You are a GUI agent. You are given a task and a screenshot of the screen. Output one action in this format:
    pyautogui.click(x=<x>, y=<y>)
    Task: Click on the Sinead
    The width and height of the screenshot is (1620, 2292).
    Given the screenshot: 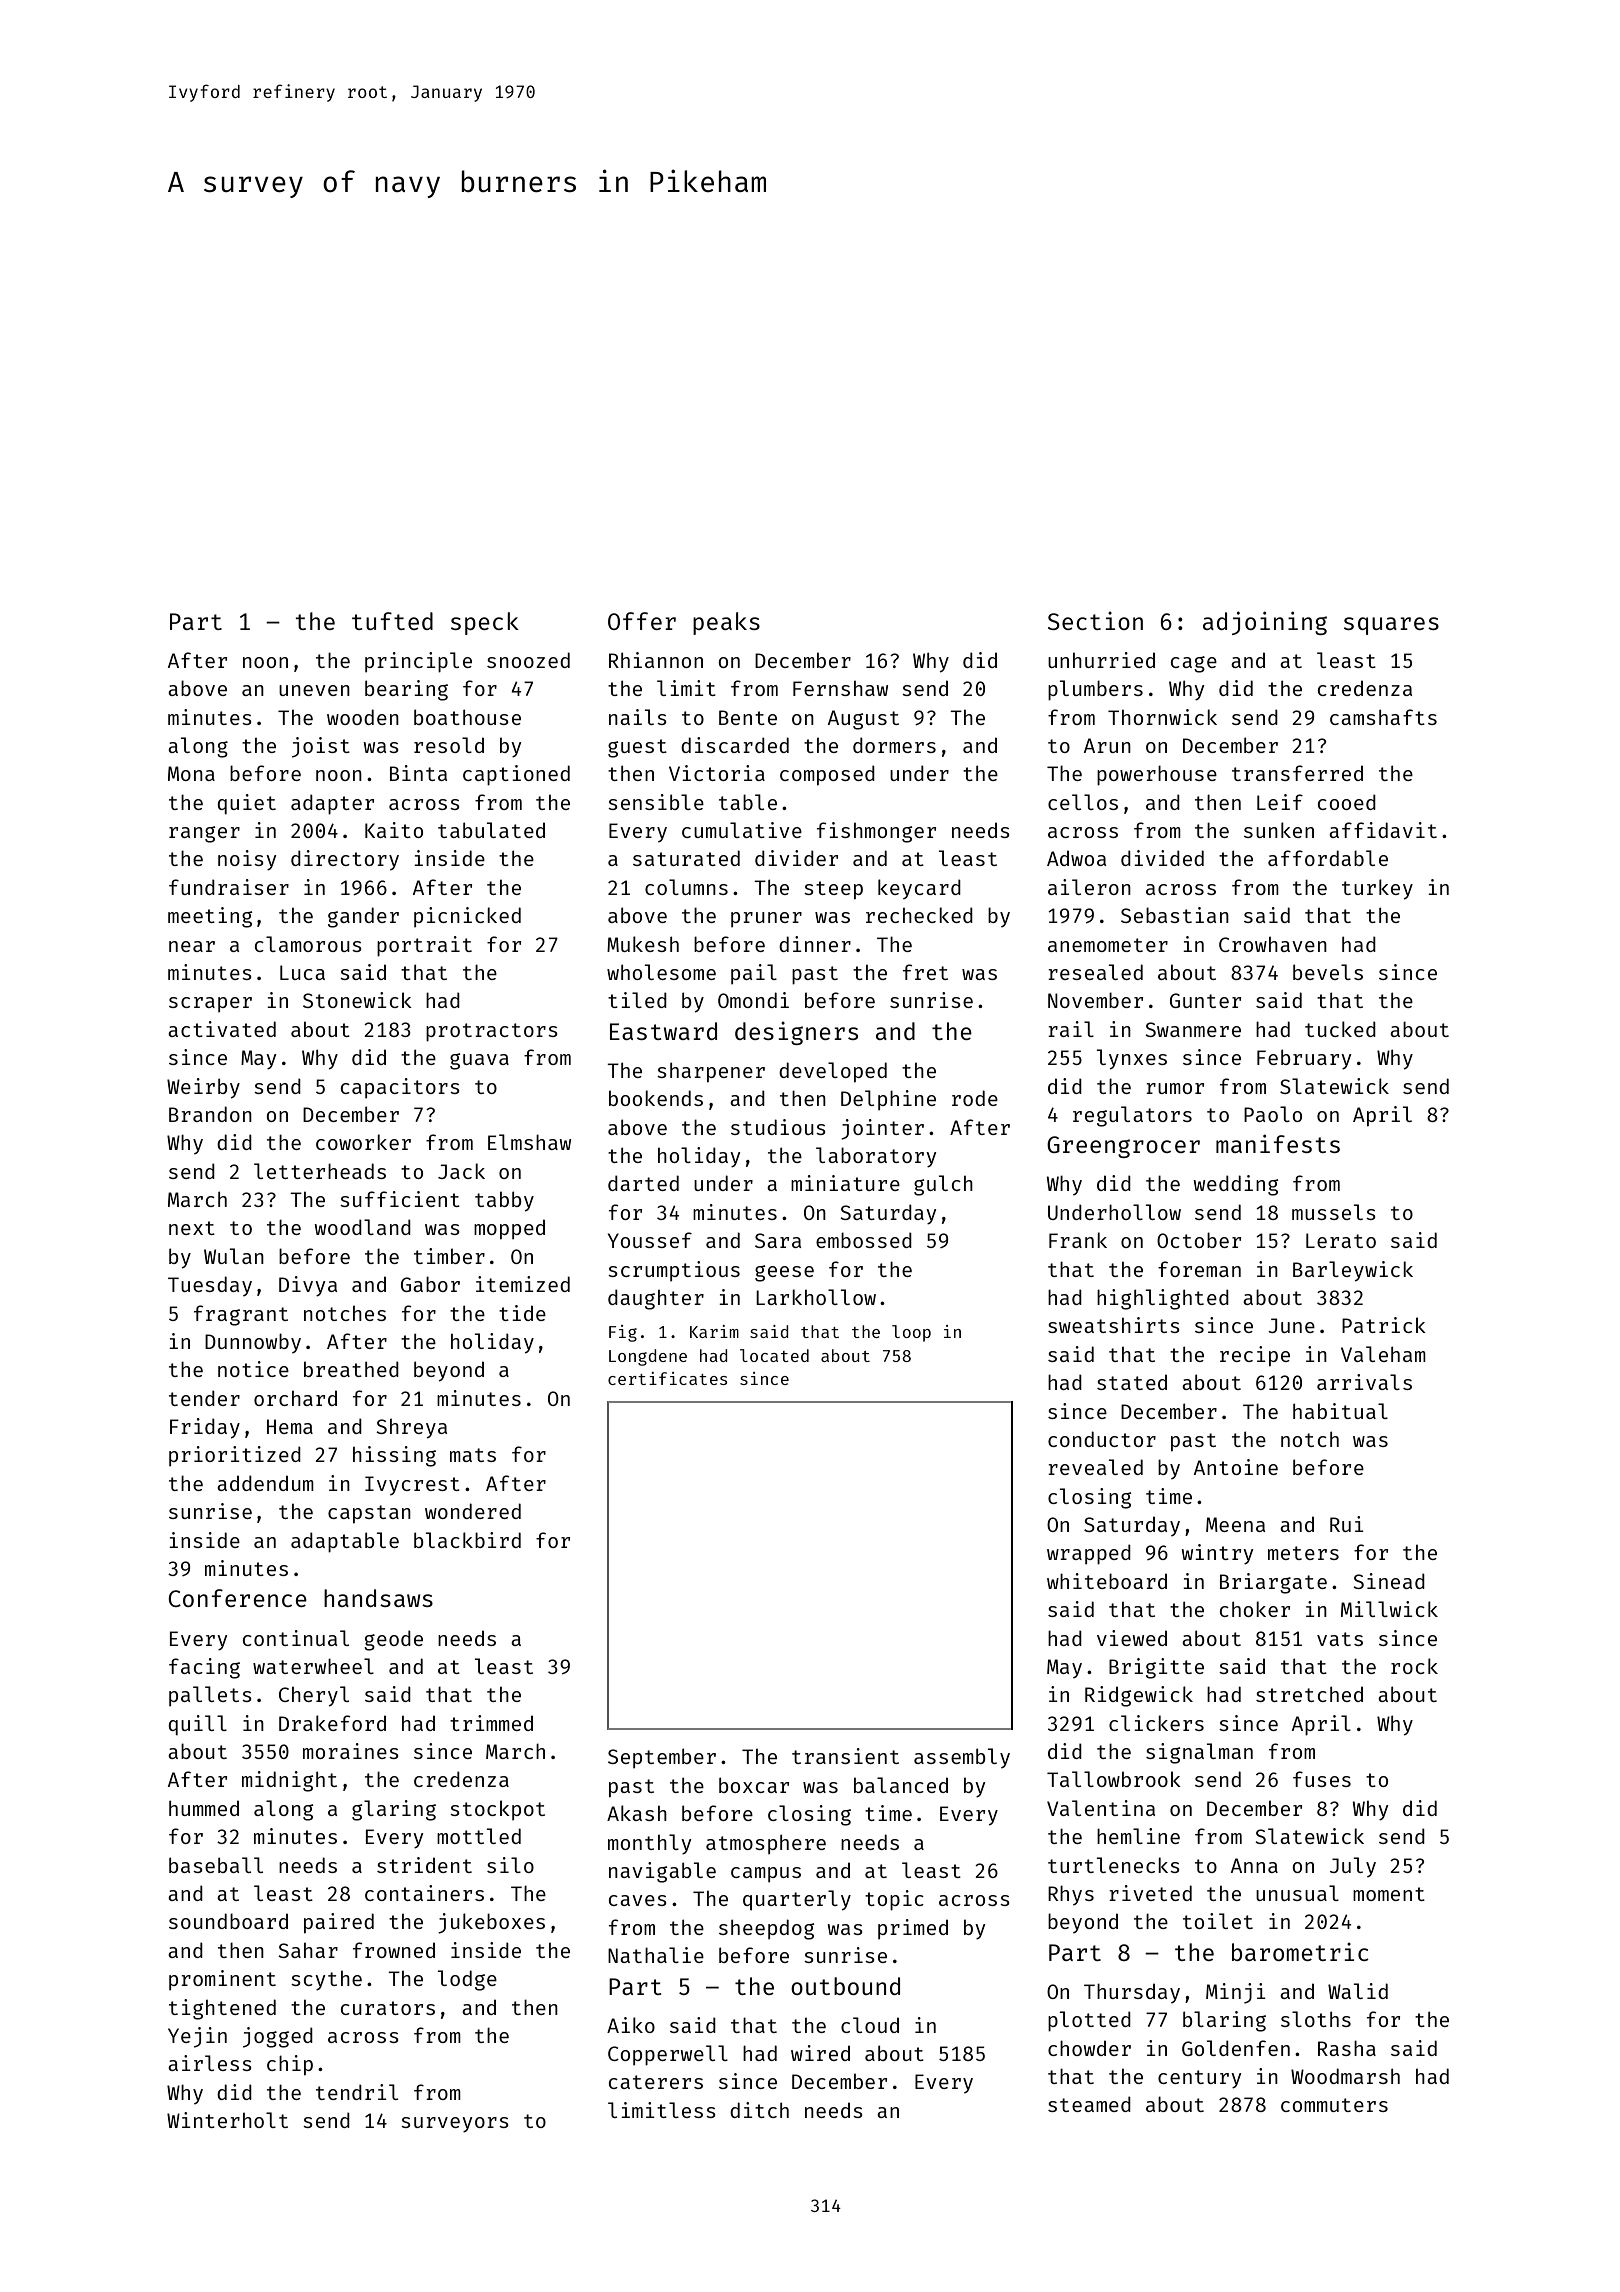 What is the action you would take?
    pyautogui.click(x=1389, y=1581)
